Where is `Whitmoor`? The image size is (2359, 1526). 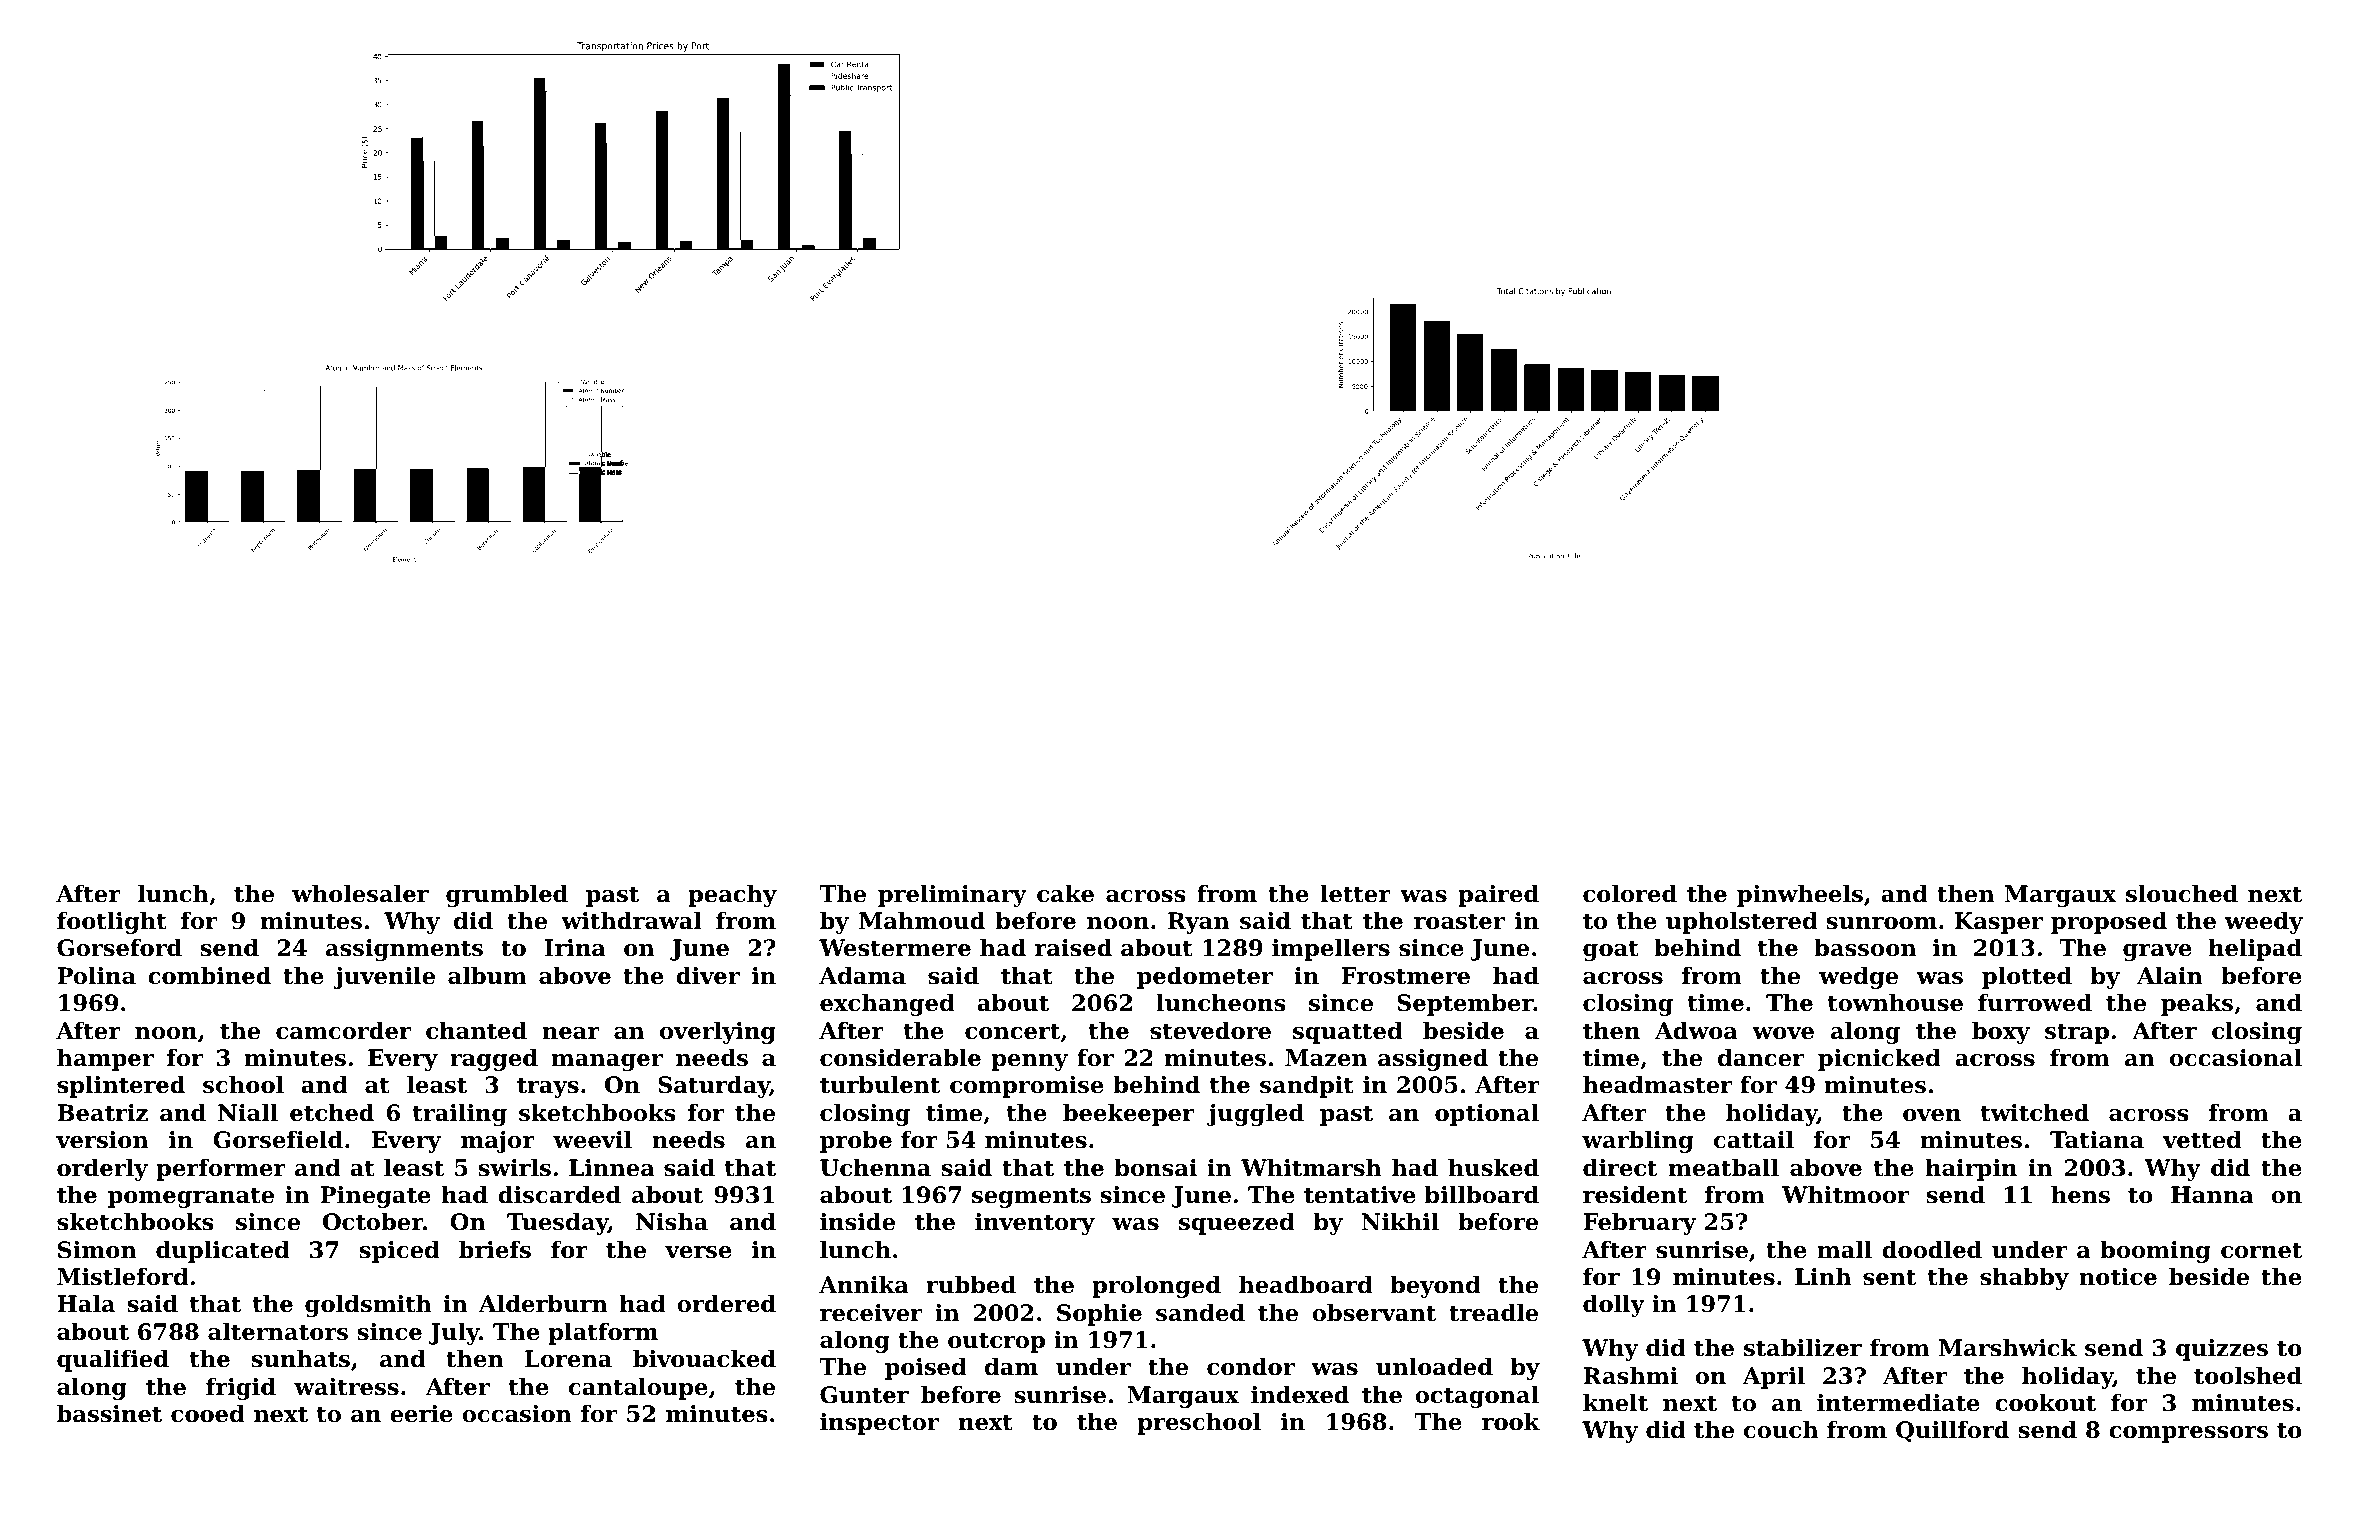 Whitmoor is located at coordinates (1845, 1195).
